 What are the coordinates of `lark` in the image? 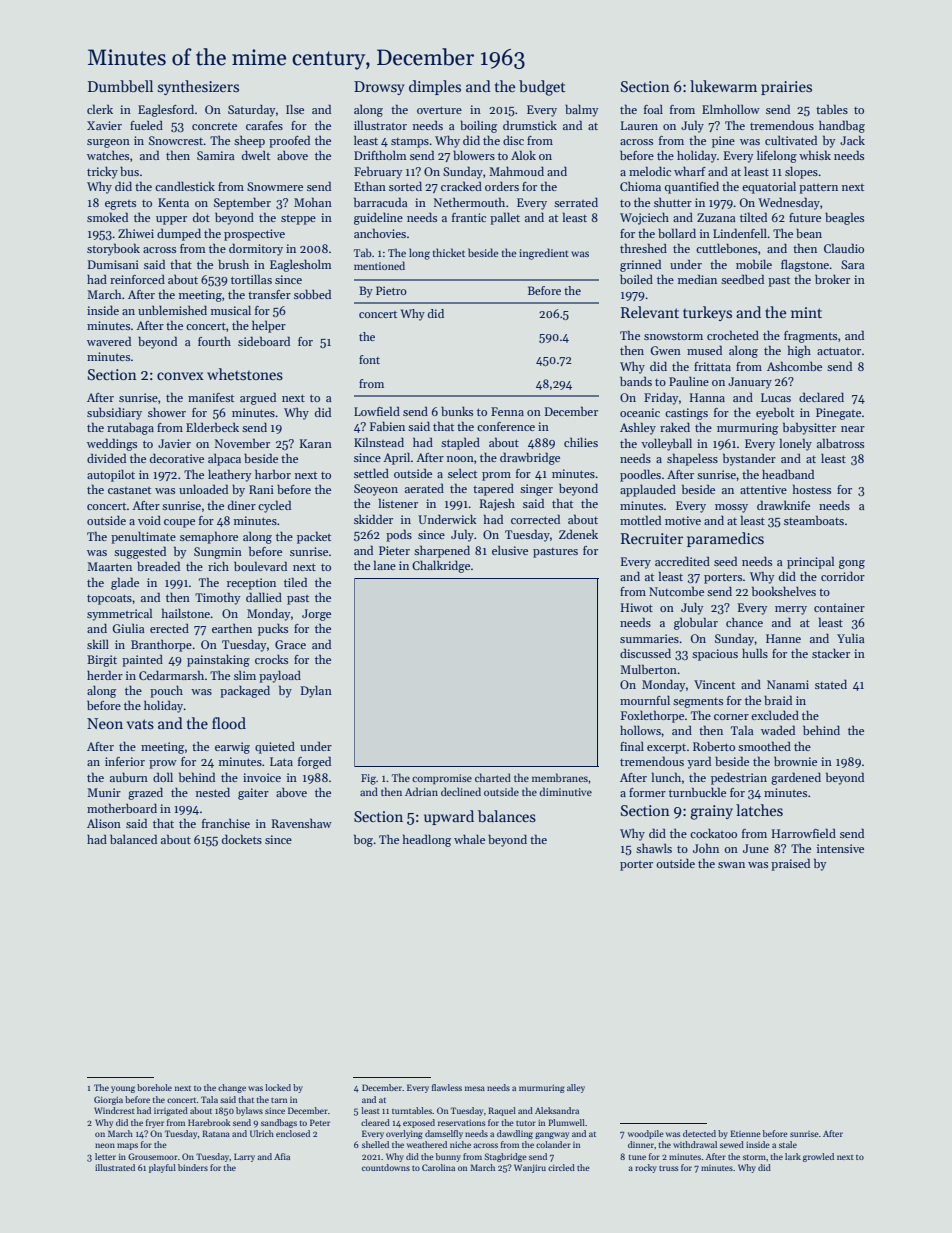 It's located at (793, 1156).
